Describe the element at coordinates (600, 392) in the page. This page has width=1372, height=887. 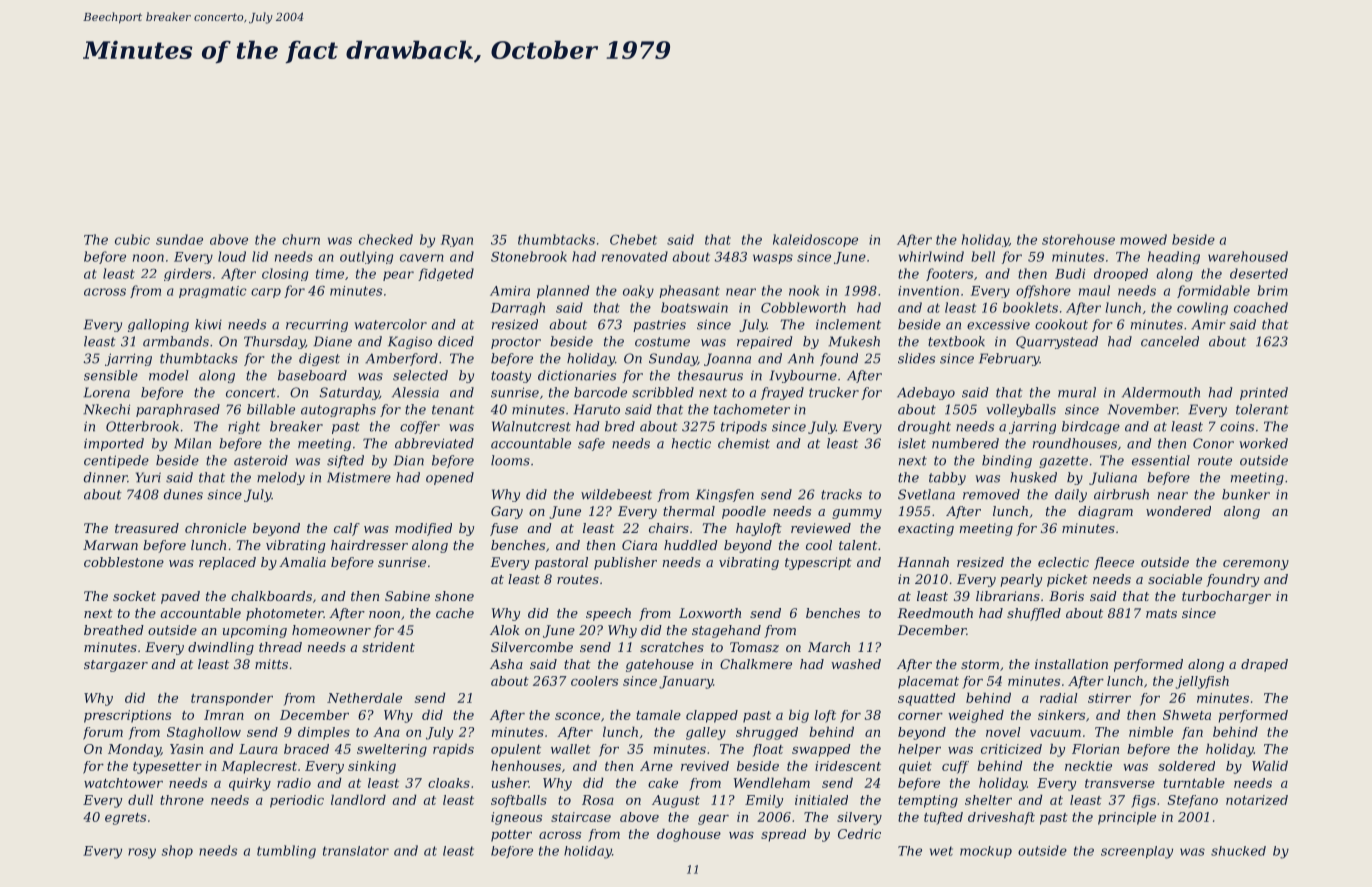
I see `barcode` at that location.
